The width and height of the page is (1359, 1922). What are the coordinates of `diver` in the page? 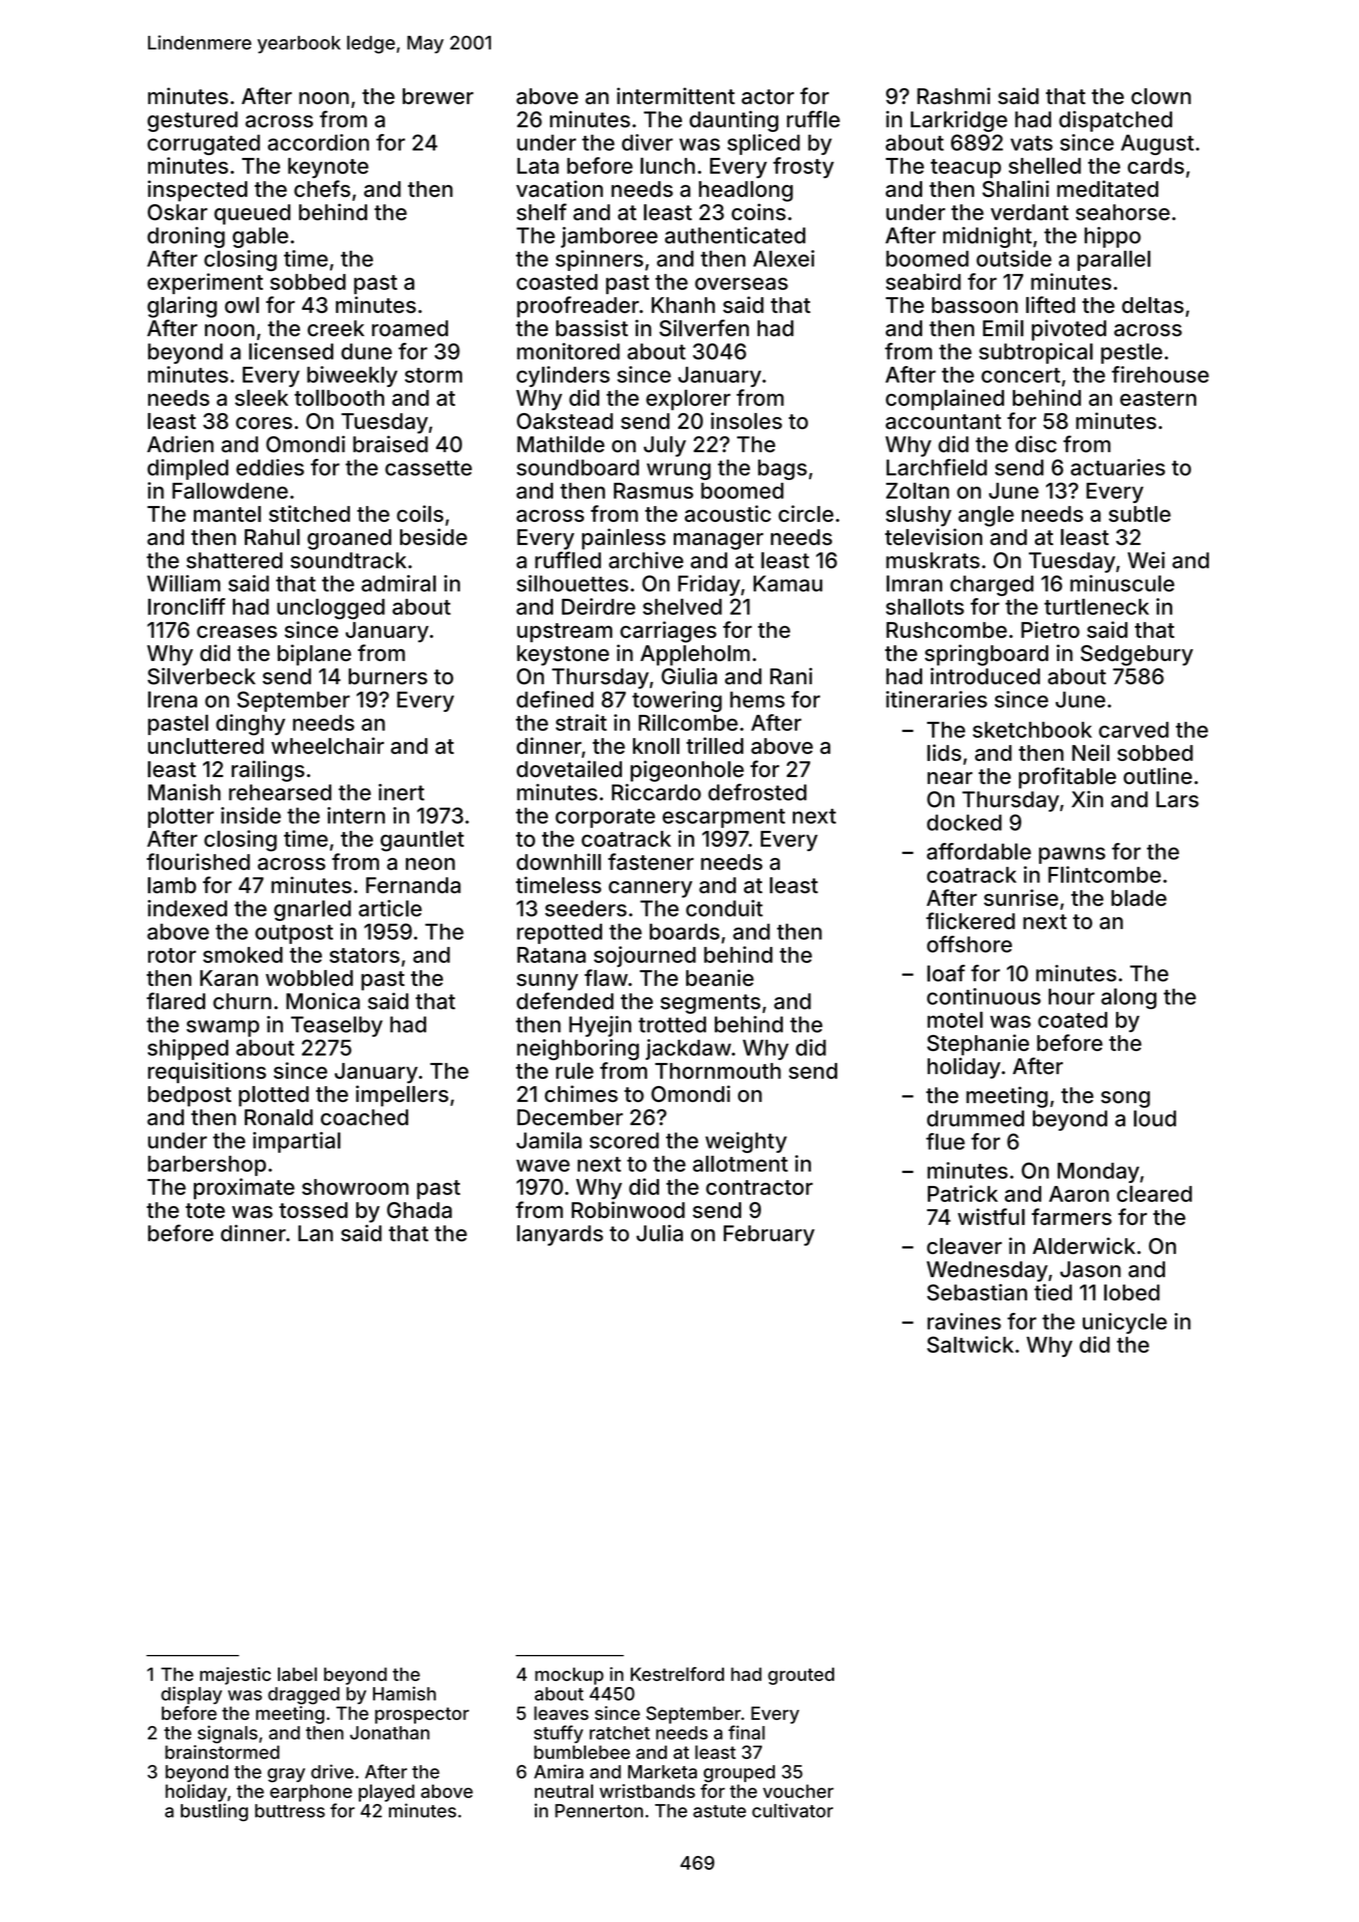 It's located at (647, 142).
